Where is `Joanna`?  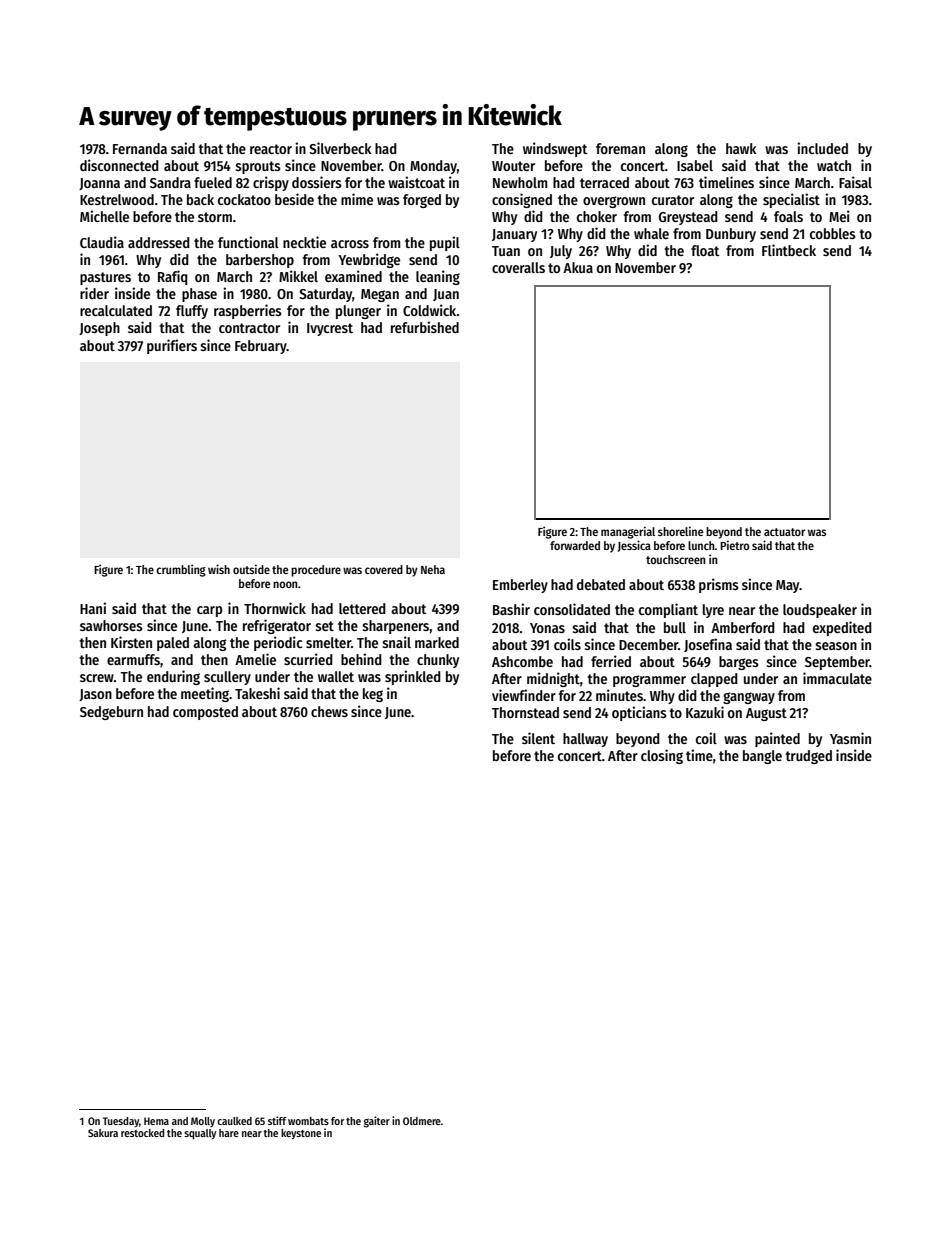
Joanna is located at coordinates (99, 184).
